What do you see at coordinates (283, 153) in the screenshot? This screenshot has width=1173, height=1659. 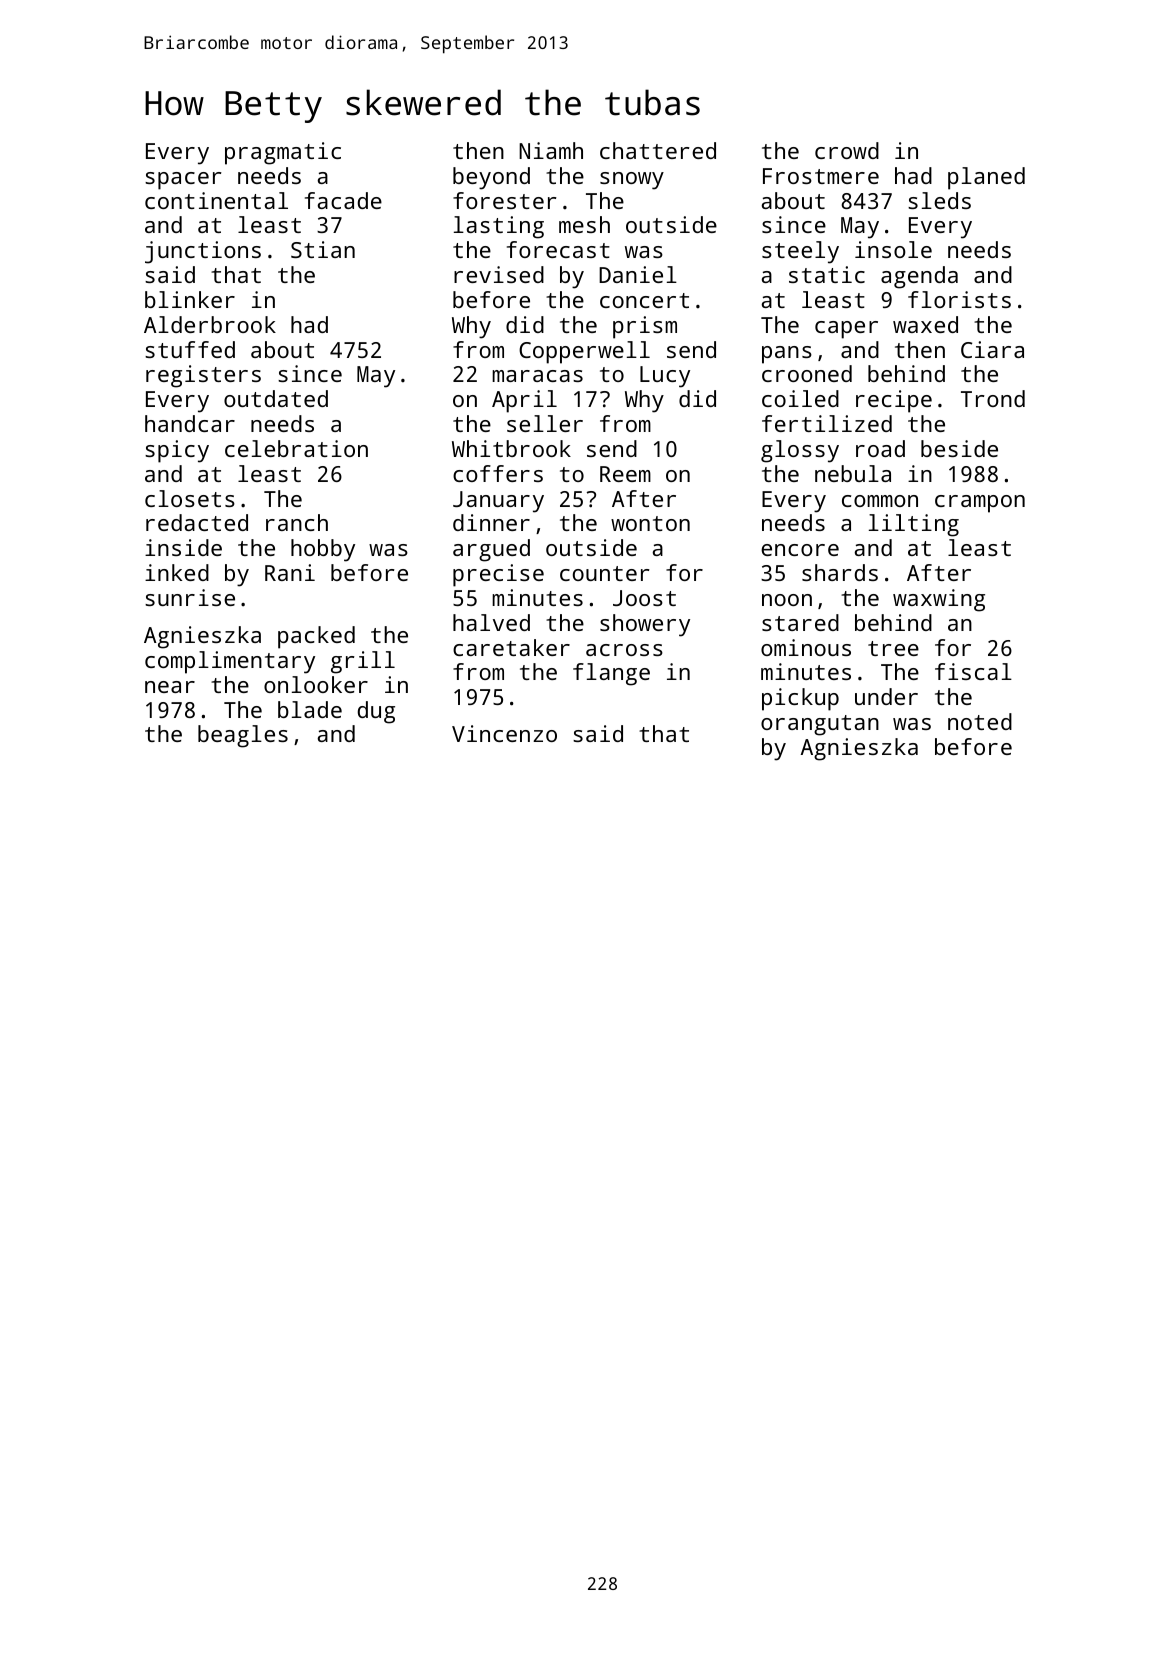 I see `pragmatic` at bounding box center [283, 153].
